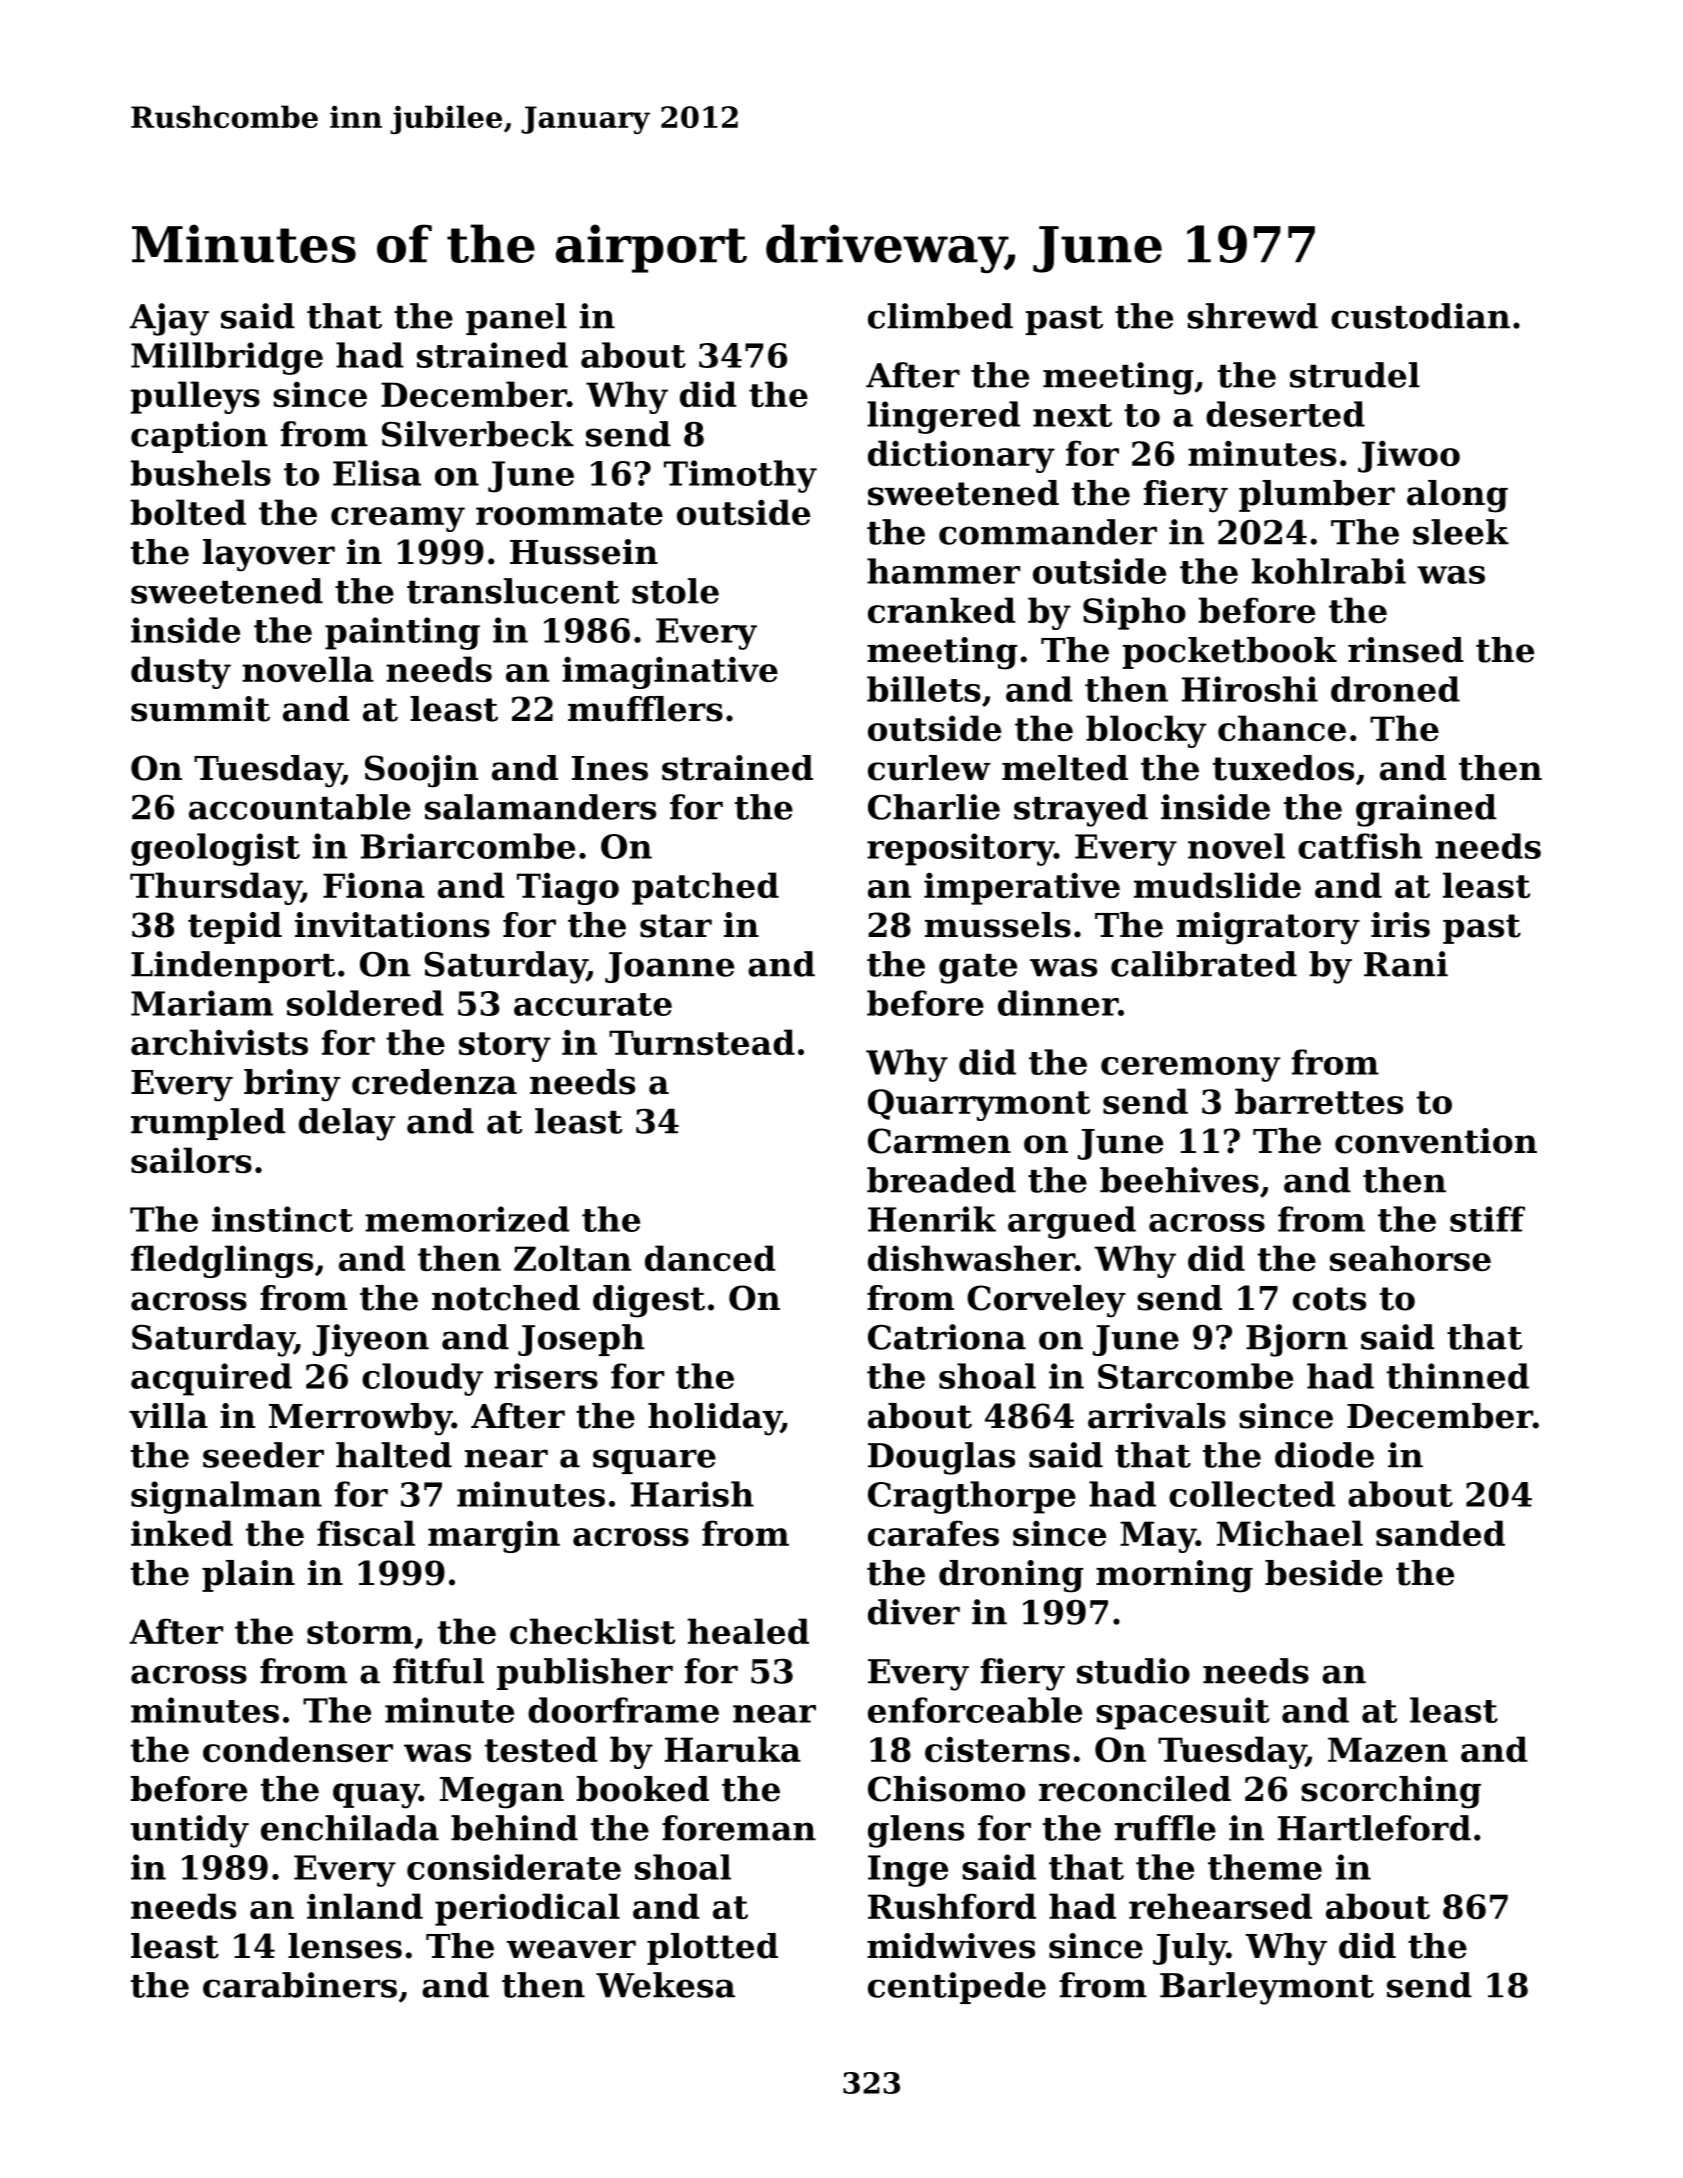 Image resolution: width=1683 pixels, height=2178 pixels. What do you see at coordinates (1426, 810) in the document?
I see `grained` at bounding box center [1426, 810].
